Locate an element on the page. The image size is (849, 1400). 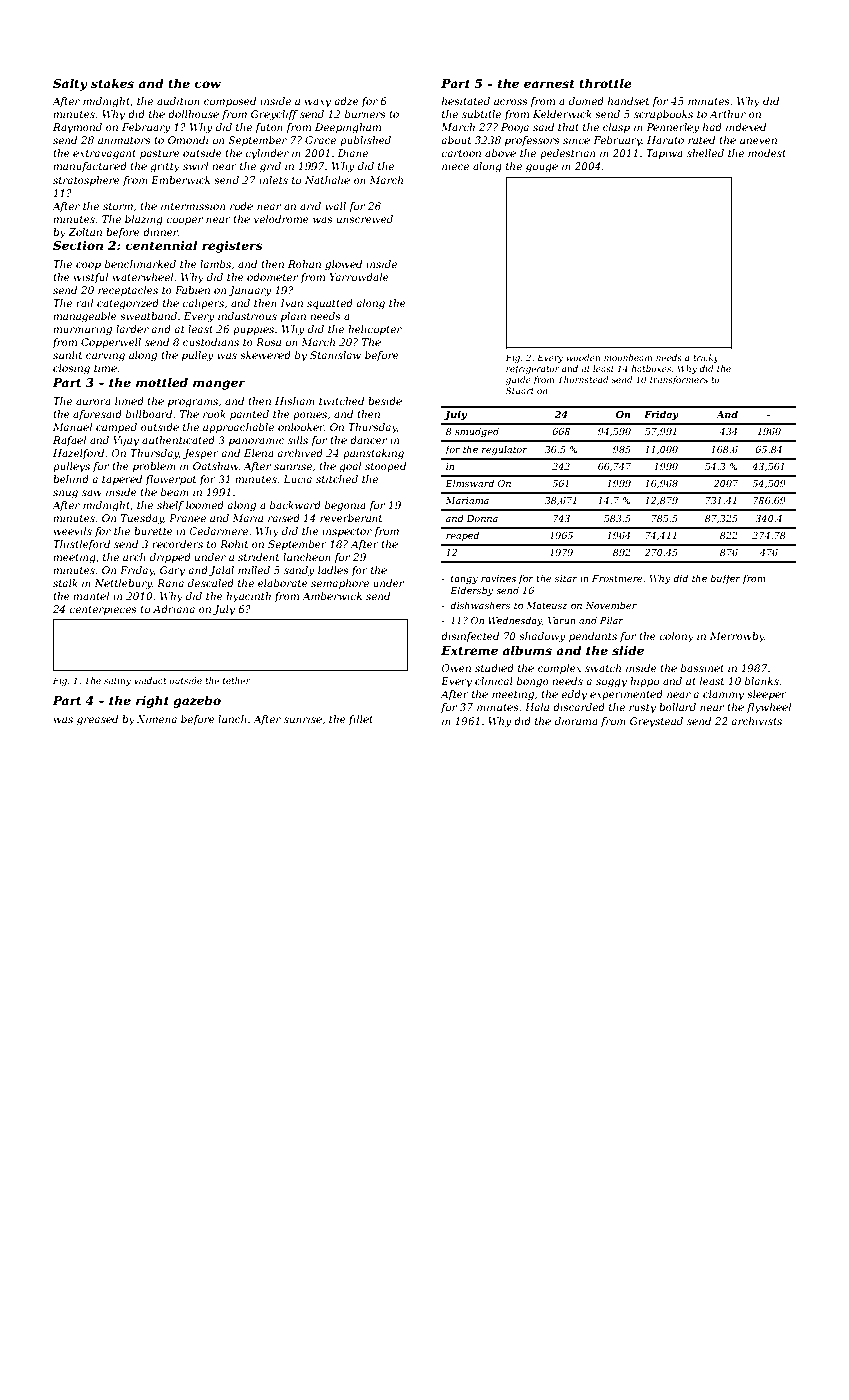
adze is located at coordinates (346, 101).
